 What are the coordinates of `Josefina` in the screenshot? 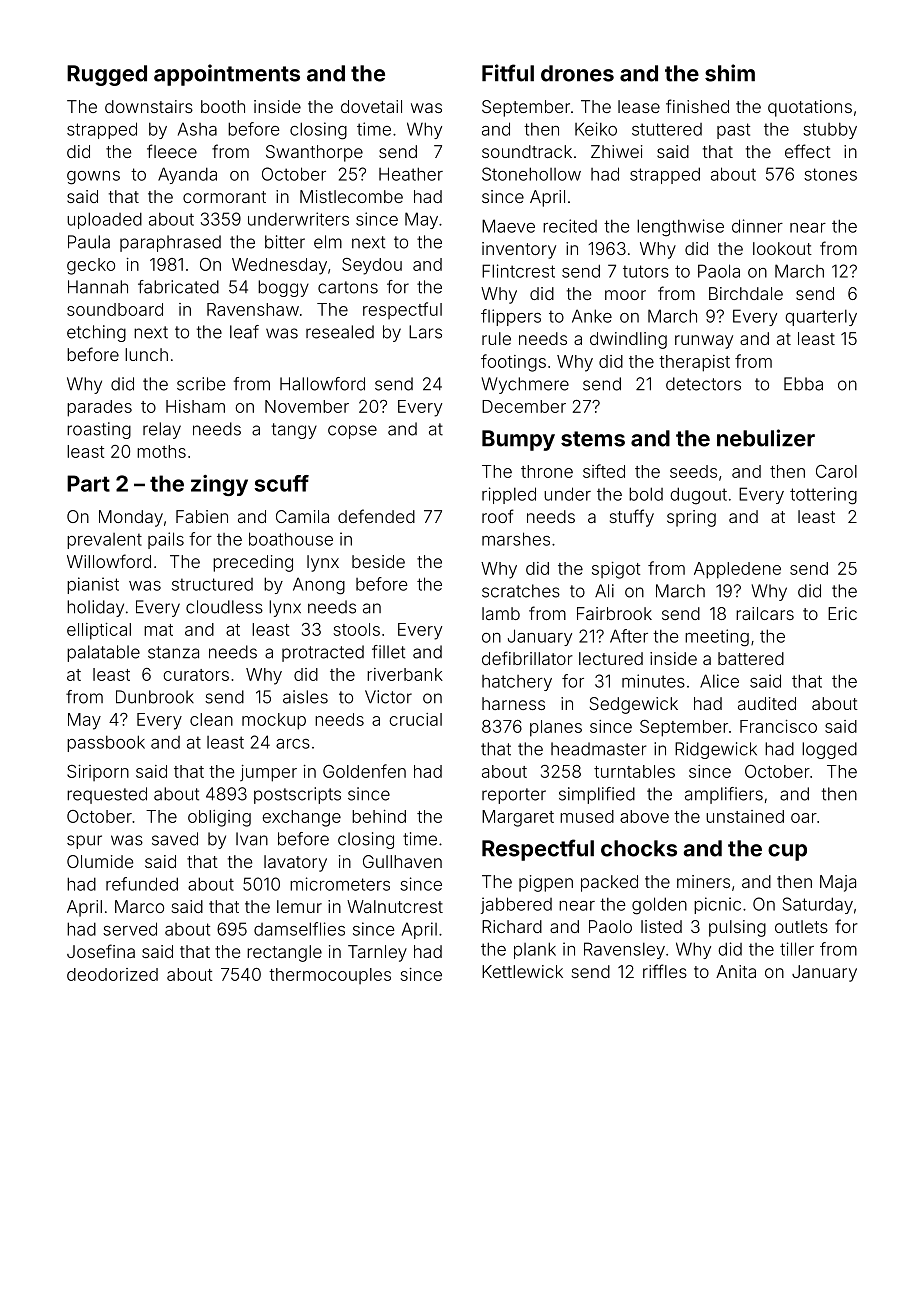 It's located at (101, 951).
